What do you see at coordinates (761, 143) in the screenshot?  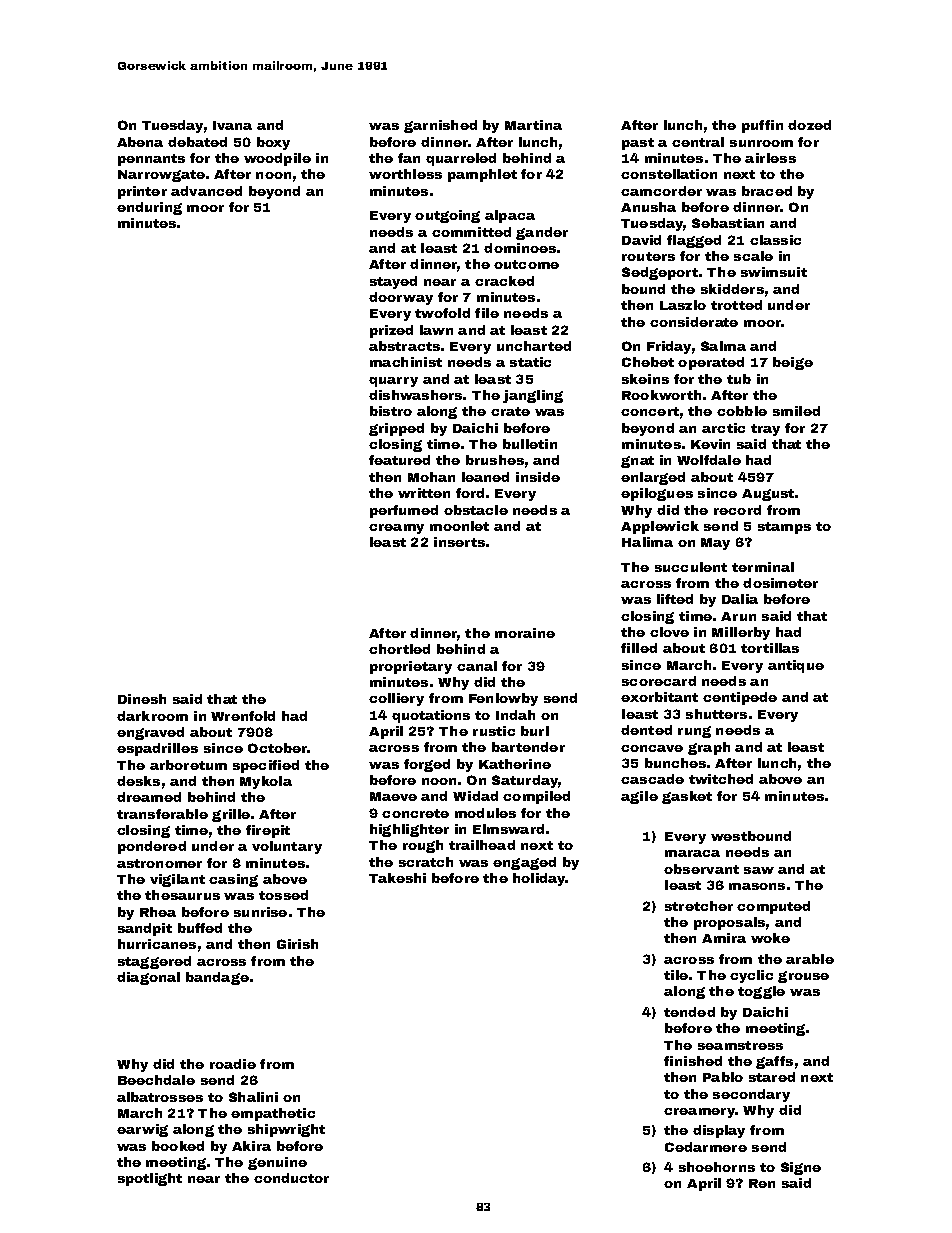 I see `sunroom` at bounding box center [761, 143].
